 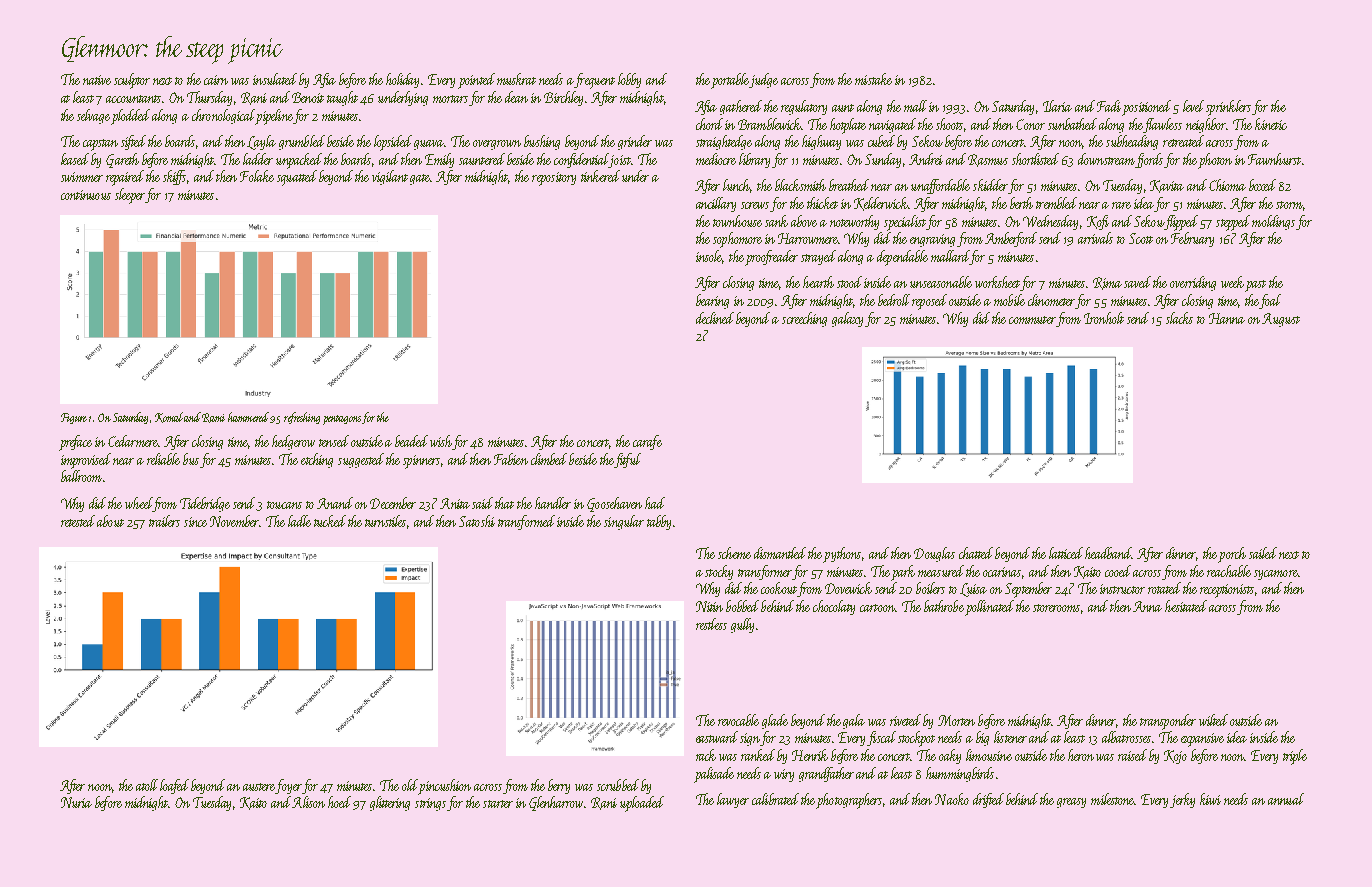 I want to click on declined, so click(x=715, y=318).
